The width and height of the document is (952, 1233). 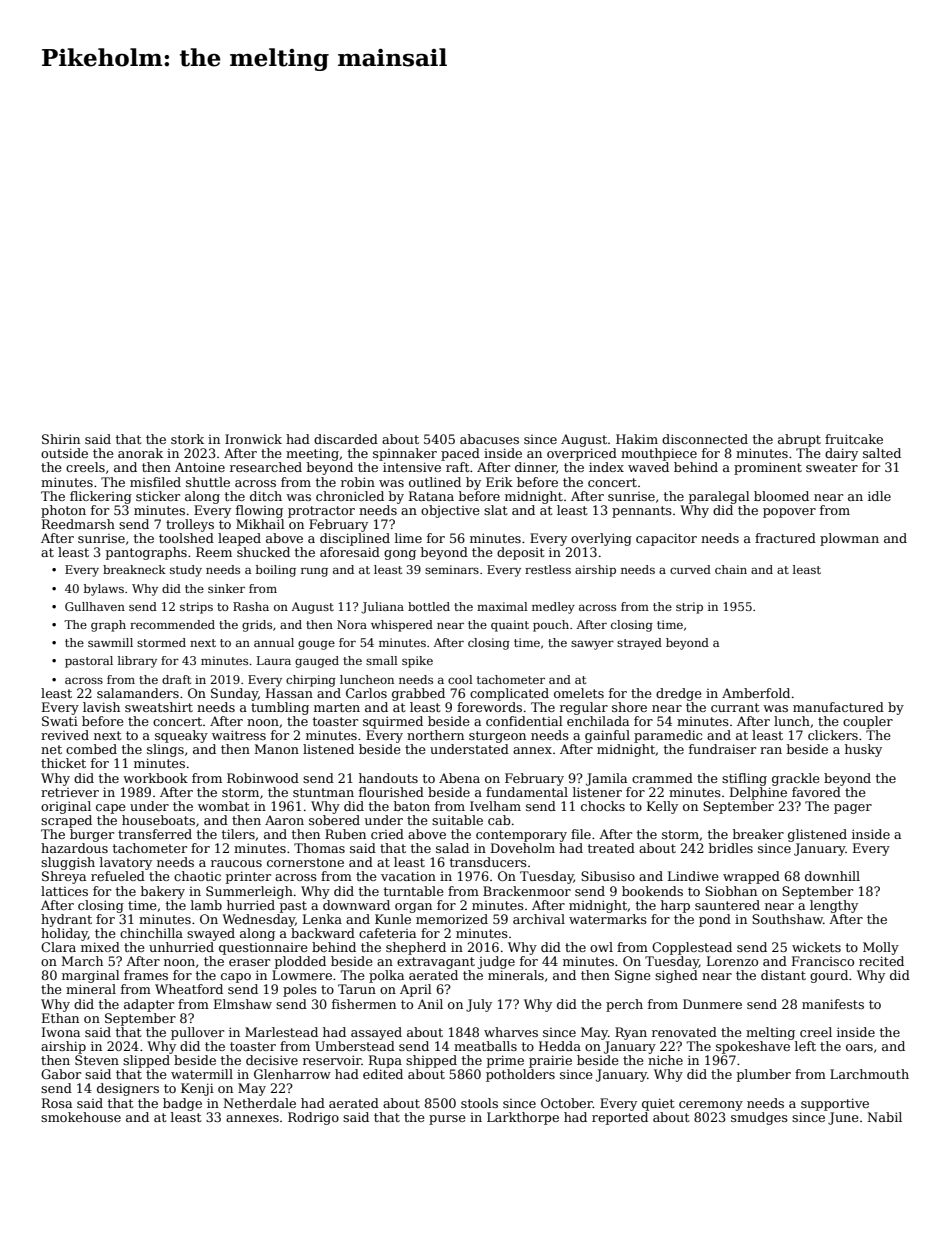 What do you see at coordinates (66, 920) in the document?
I see `hydrant` at bounding box center [66, 920].
